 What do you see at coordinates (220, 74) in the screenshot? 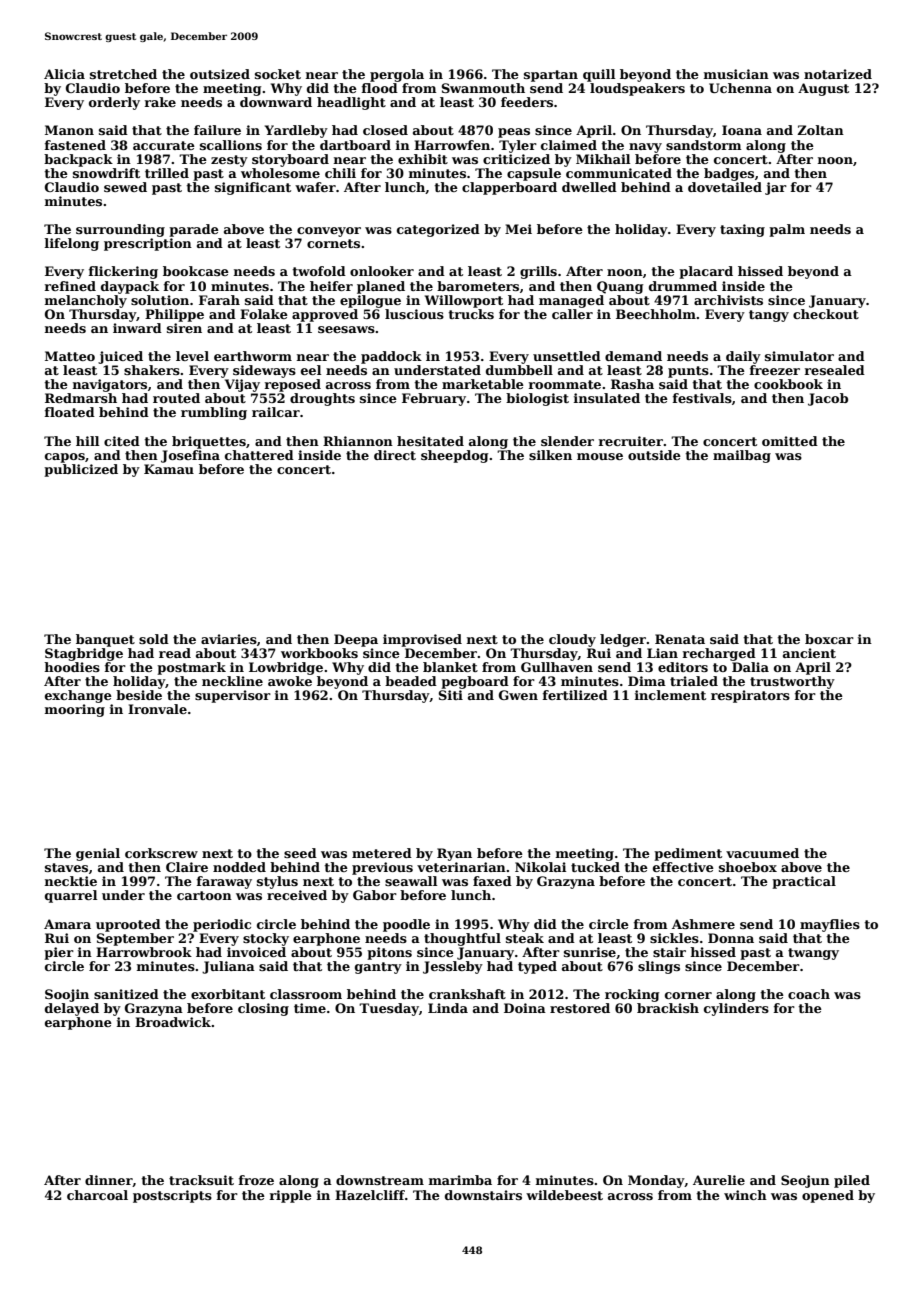
I see `outsized` at bounding box center [220, 74].
